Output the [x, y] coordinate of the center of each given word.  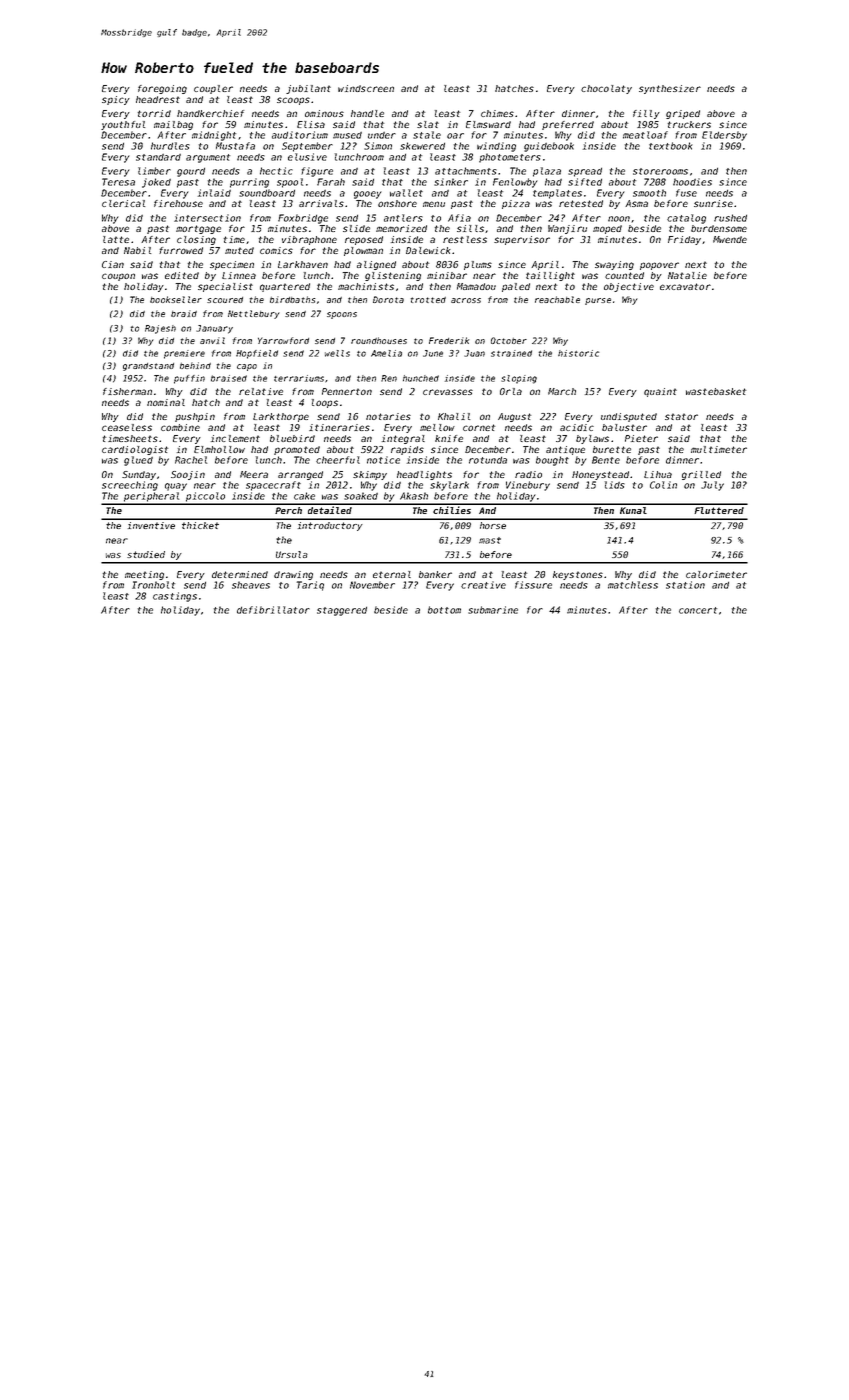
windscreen [366, 88]
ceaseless [127, 427]
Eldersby [724, 136]
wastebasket [716, 391]
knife [449, 438]
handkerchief [210, 113]
